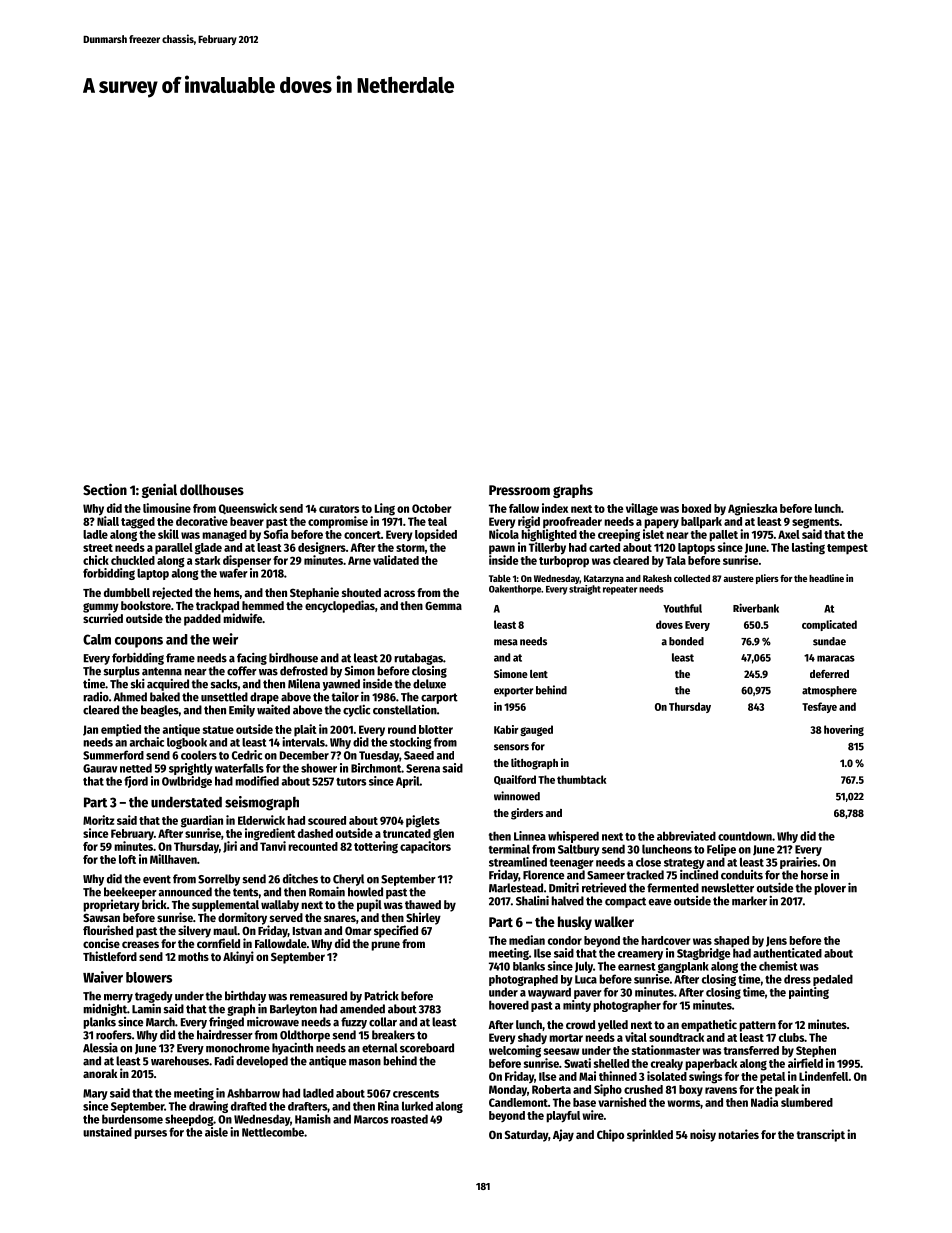 This screenshot has width=952, height=1233. What do you see at coordinates (443, 835) in the screenshot?
I see `glen` at bounding box center [443, 835].
